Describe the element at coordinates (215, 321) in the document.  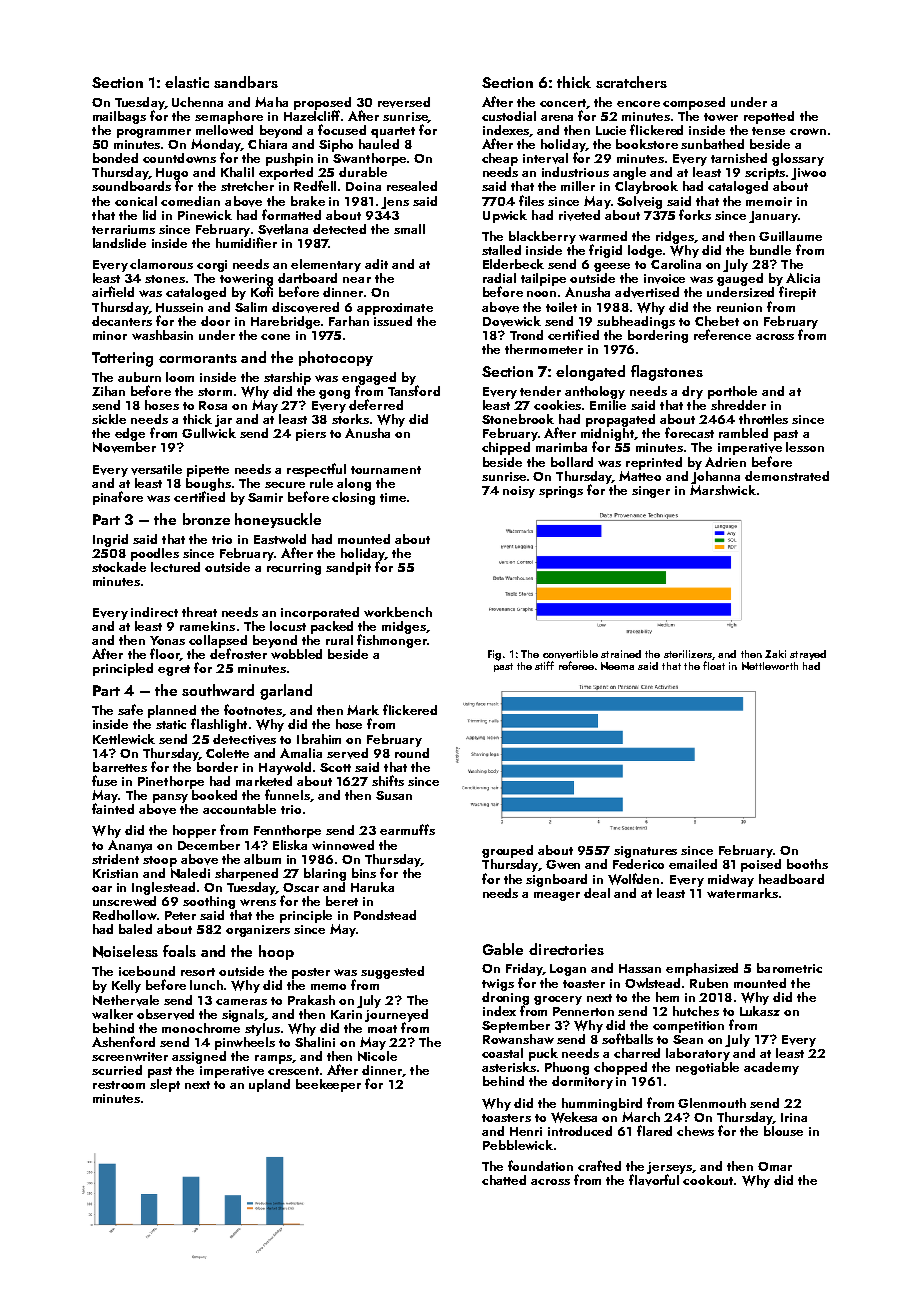
I see `door` at that location.
